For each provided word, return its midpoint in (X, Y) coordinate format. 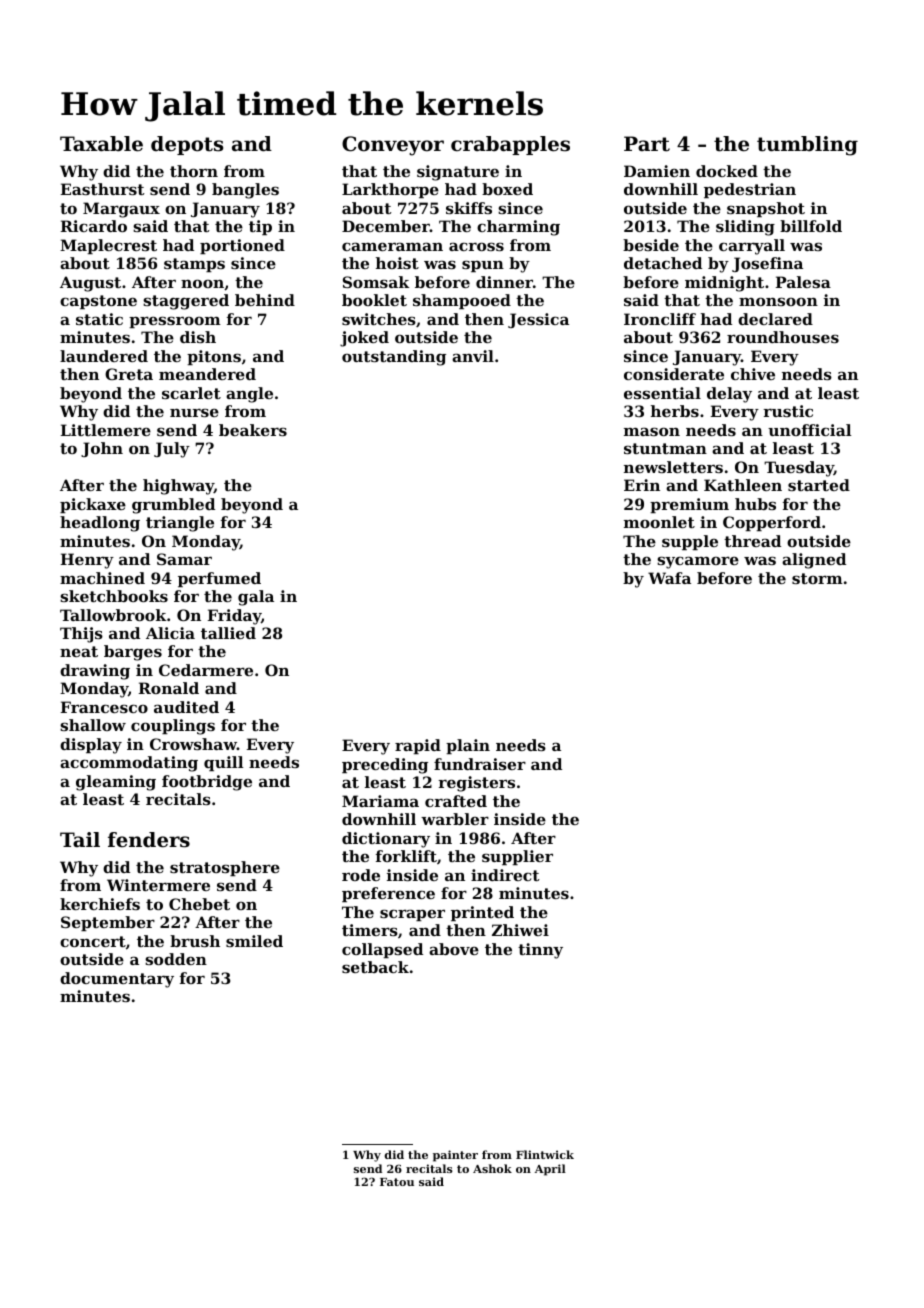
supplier (517, 857)
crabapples (510, 145)
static (99, 319)
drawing (95, 672)
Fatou (397, 1182)
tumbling (807, 146)
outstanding (394, 358)
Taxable (101, 144)
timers (370, 930)
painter (455, 1156)
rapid (418, 746)
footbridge (207, 783)
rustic (788, 411)
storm (817, 578)
